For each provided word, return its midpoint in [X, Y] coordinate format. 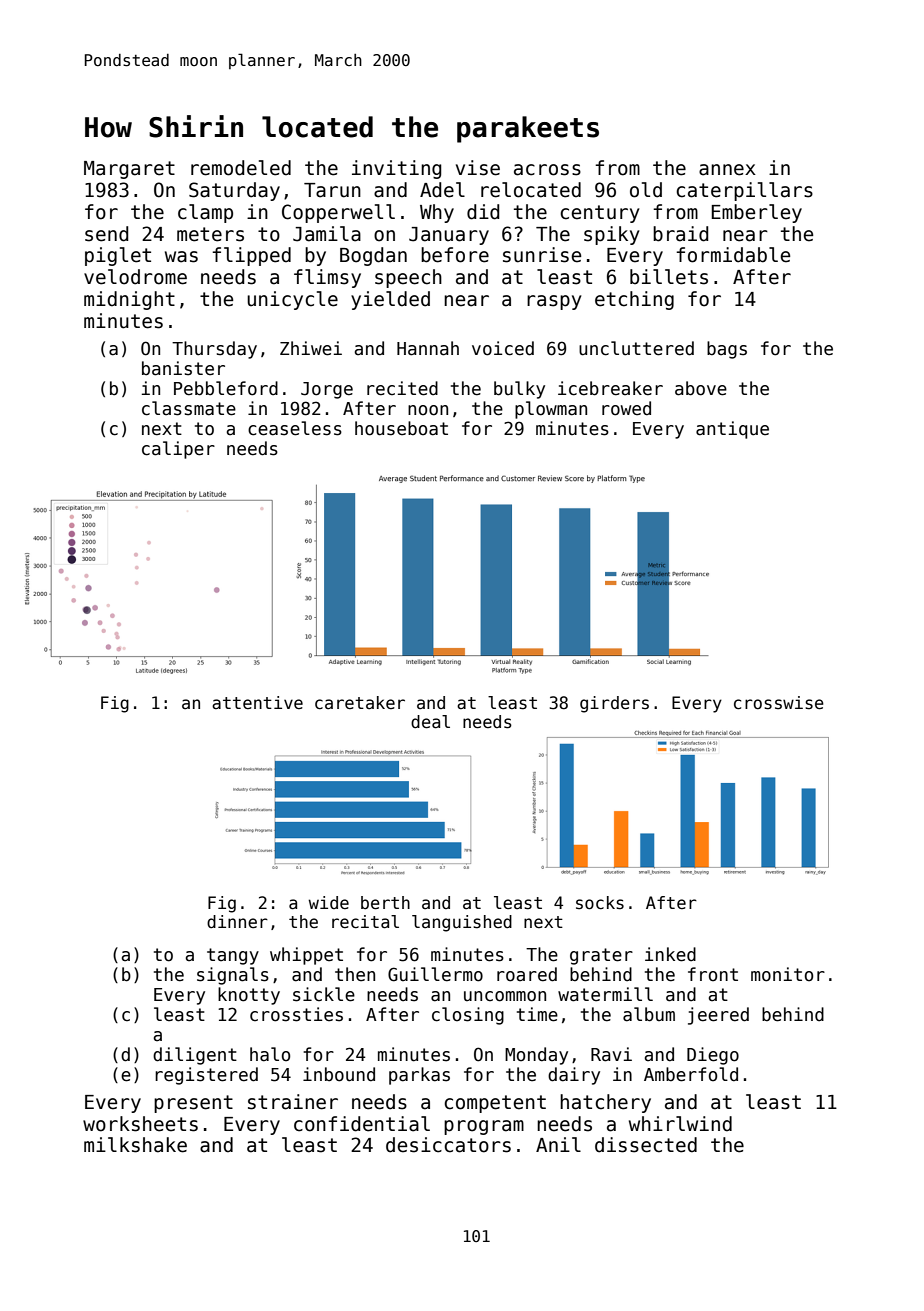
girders [614, 704]
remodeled [241, 168]
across [547, 170]
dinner [237, 922]
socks [600, 903]
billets [669, 277]
